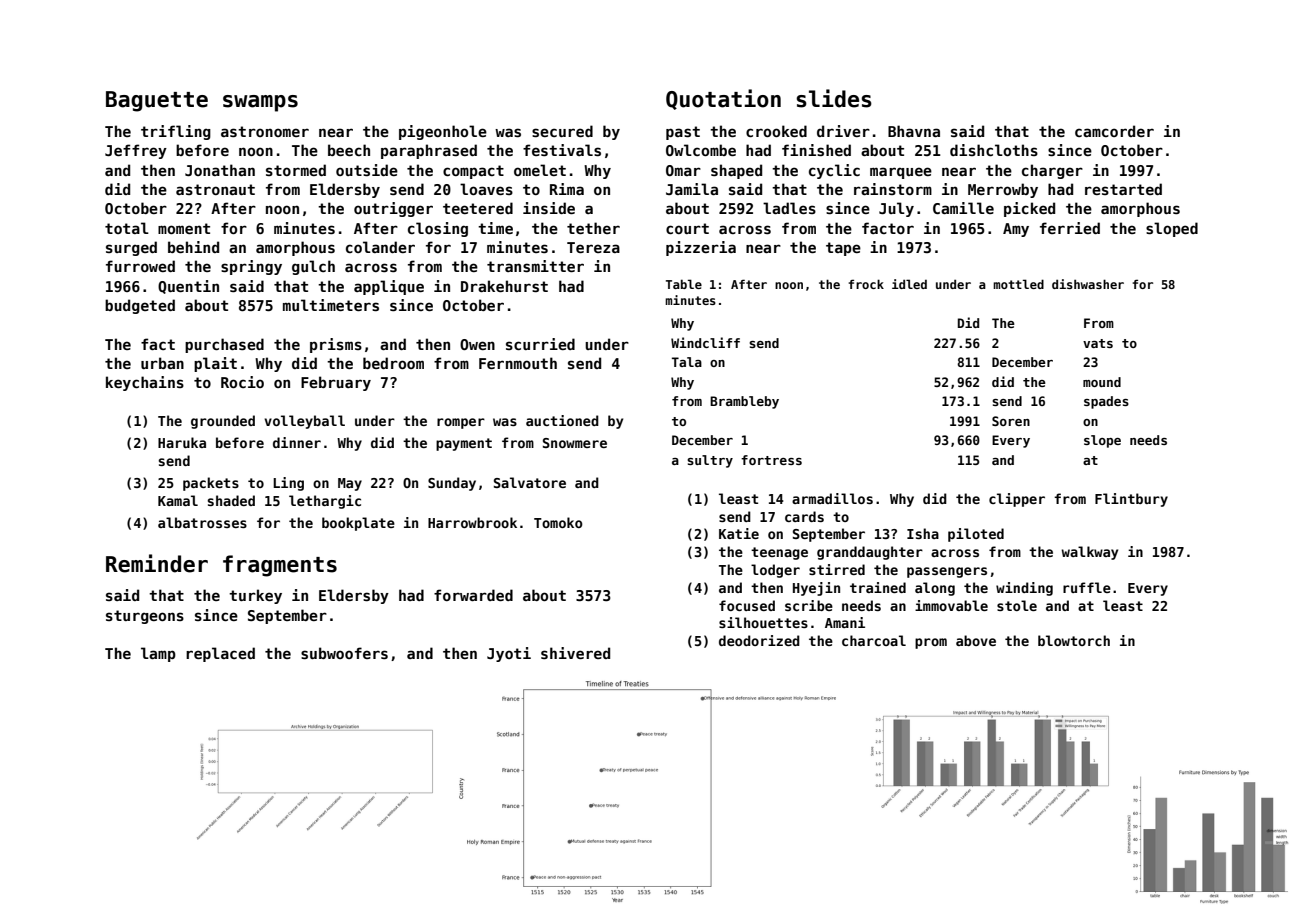 This document has width=1308, height=924. Describe the element at coordinates (687, 228) in the document. I see `court` at that location.
